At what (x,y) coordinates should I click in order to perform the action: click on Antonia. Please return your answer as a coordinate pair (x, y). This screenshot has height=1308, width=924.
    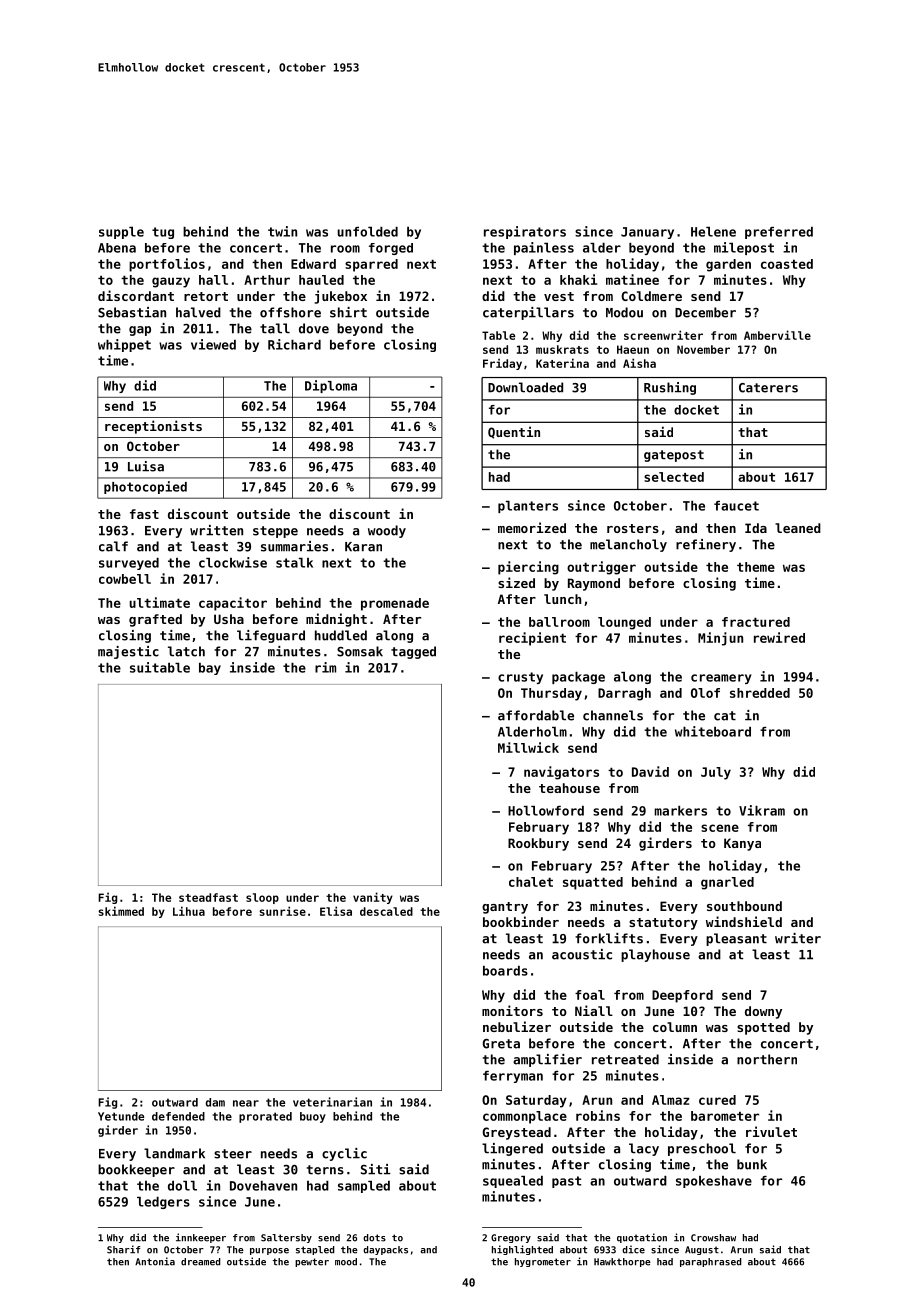
    Looking at the image, I should click on (155, 1261).
